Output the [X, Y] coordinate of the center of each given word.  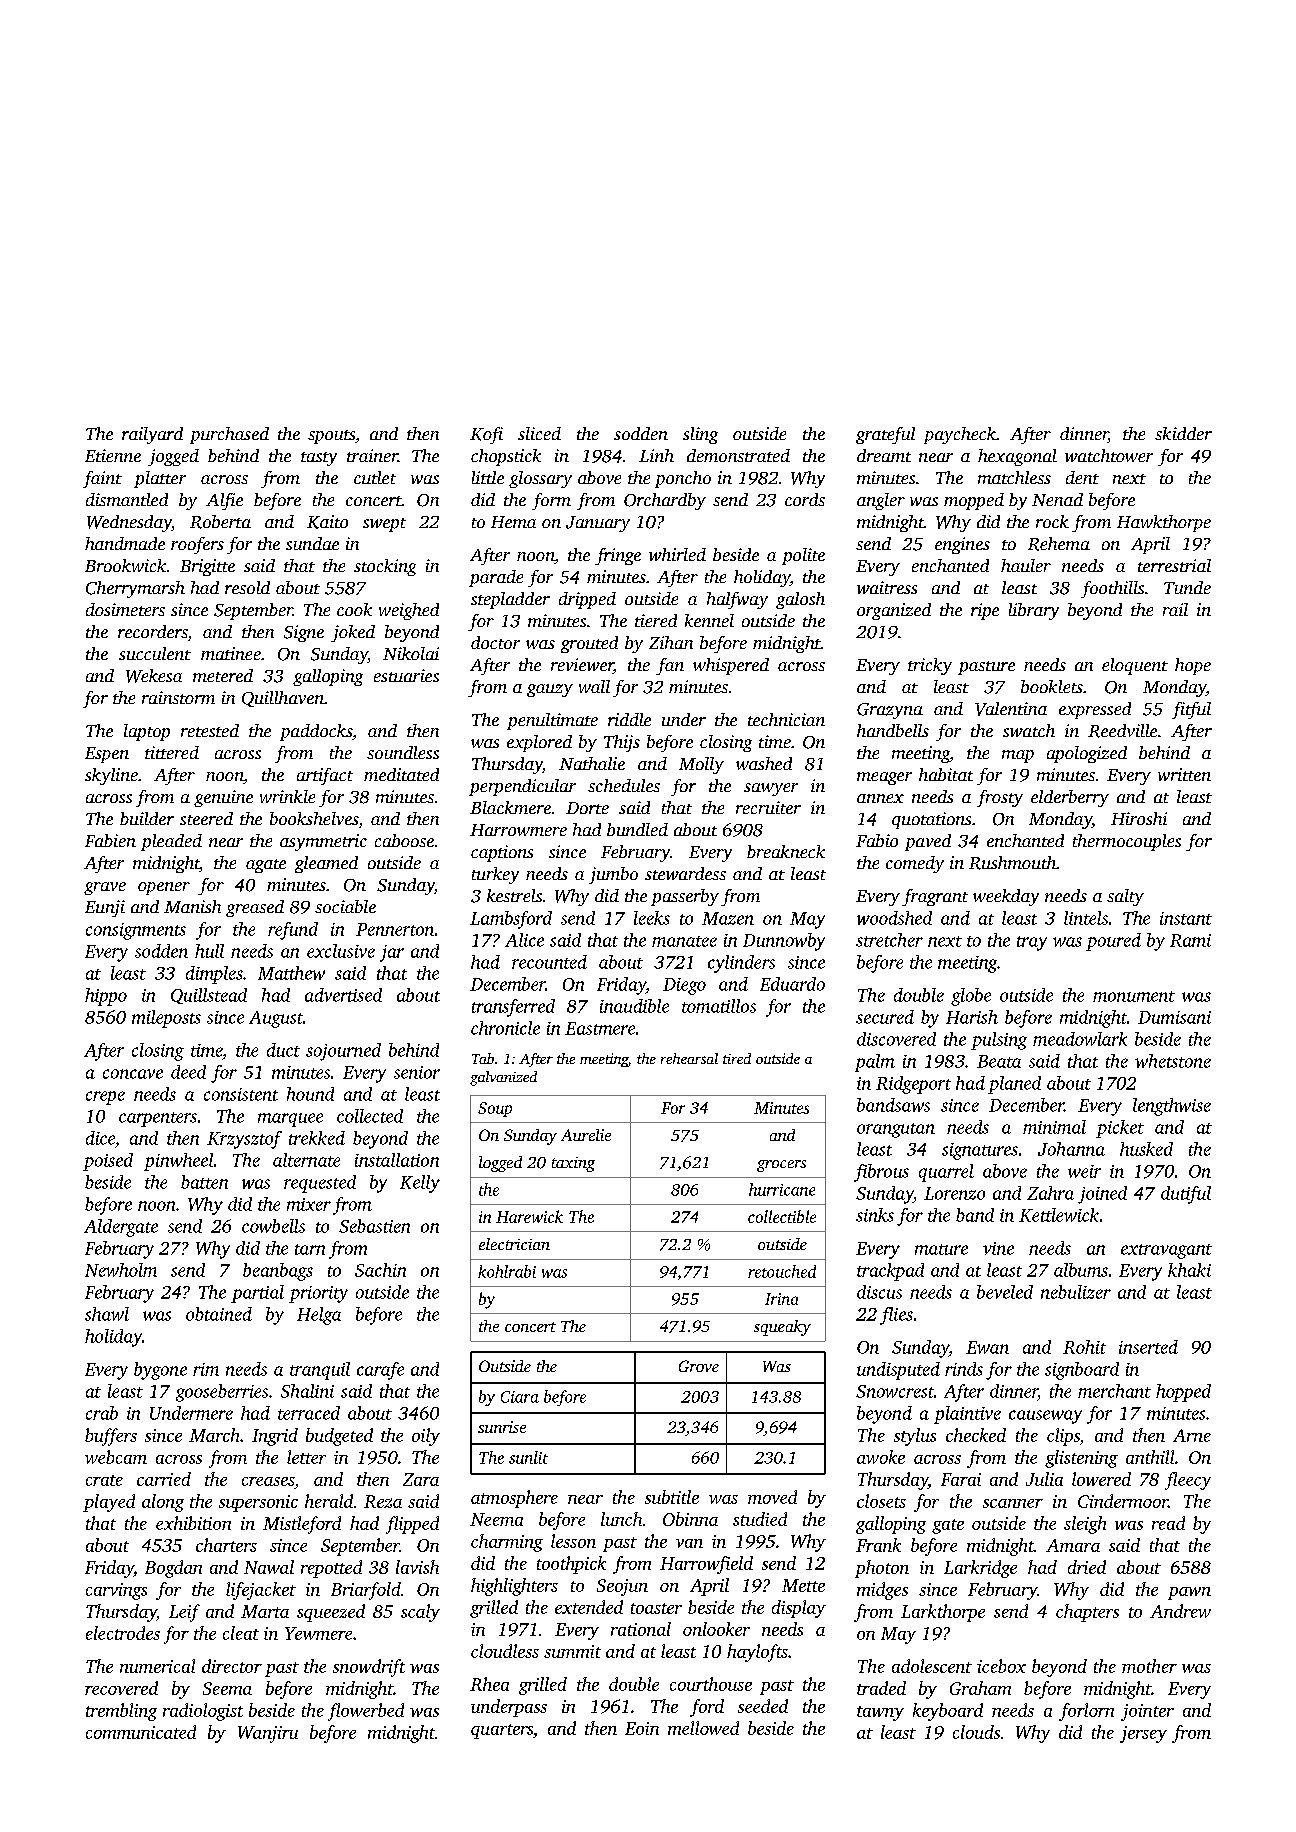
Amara [1073, 1545]
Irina [781, 1299]
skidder [1183, 433]
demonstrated [738, 455]
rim [206, 1369]
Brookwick [125, 565]
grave [105, 888]
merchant [1114, 1391]
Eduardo [792, 984]
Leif [184, 1613]
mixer [309, 1204]
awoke [881, 1457]
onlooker [716, 1629]
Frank [878, 1545]
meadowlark [1080, 1039]
